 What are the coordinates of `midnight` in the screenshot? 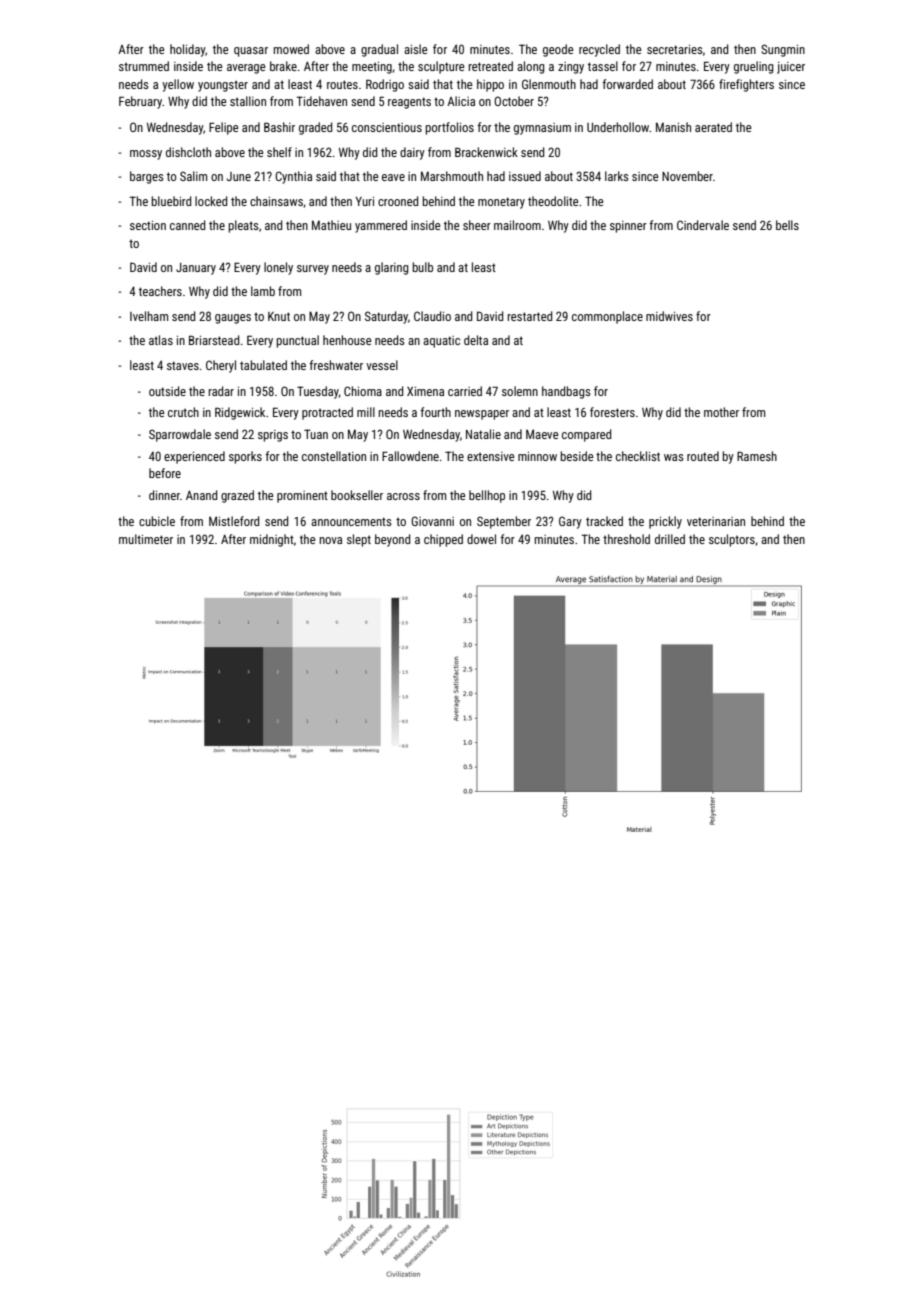 It's located at (272, 540).
